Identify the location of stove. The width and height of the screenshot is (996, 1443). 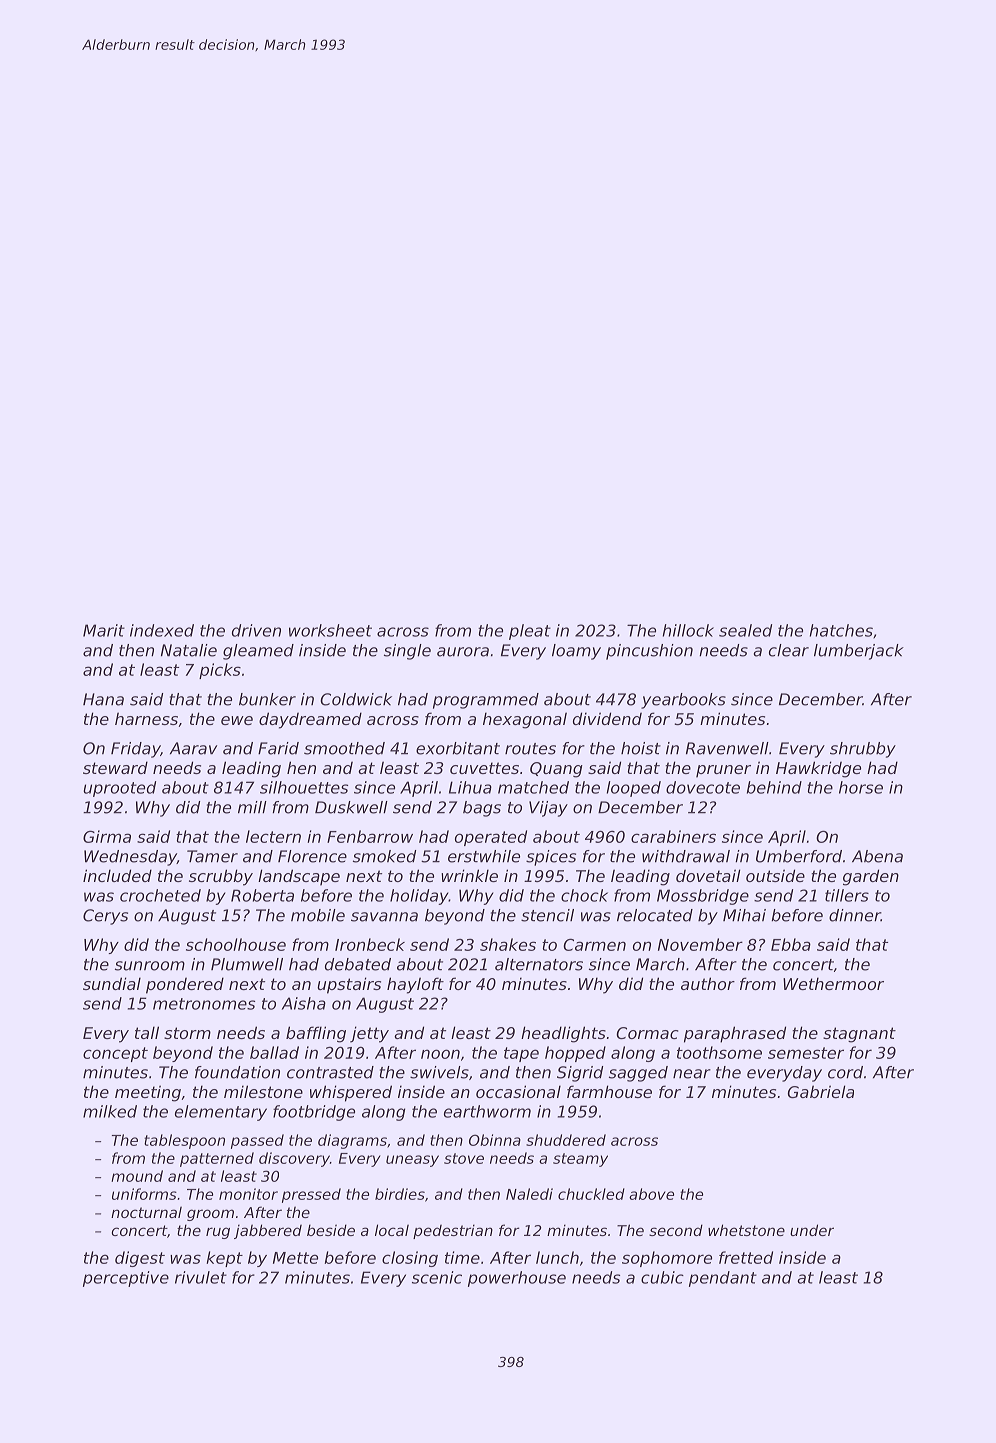
(464, 1158).
